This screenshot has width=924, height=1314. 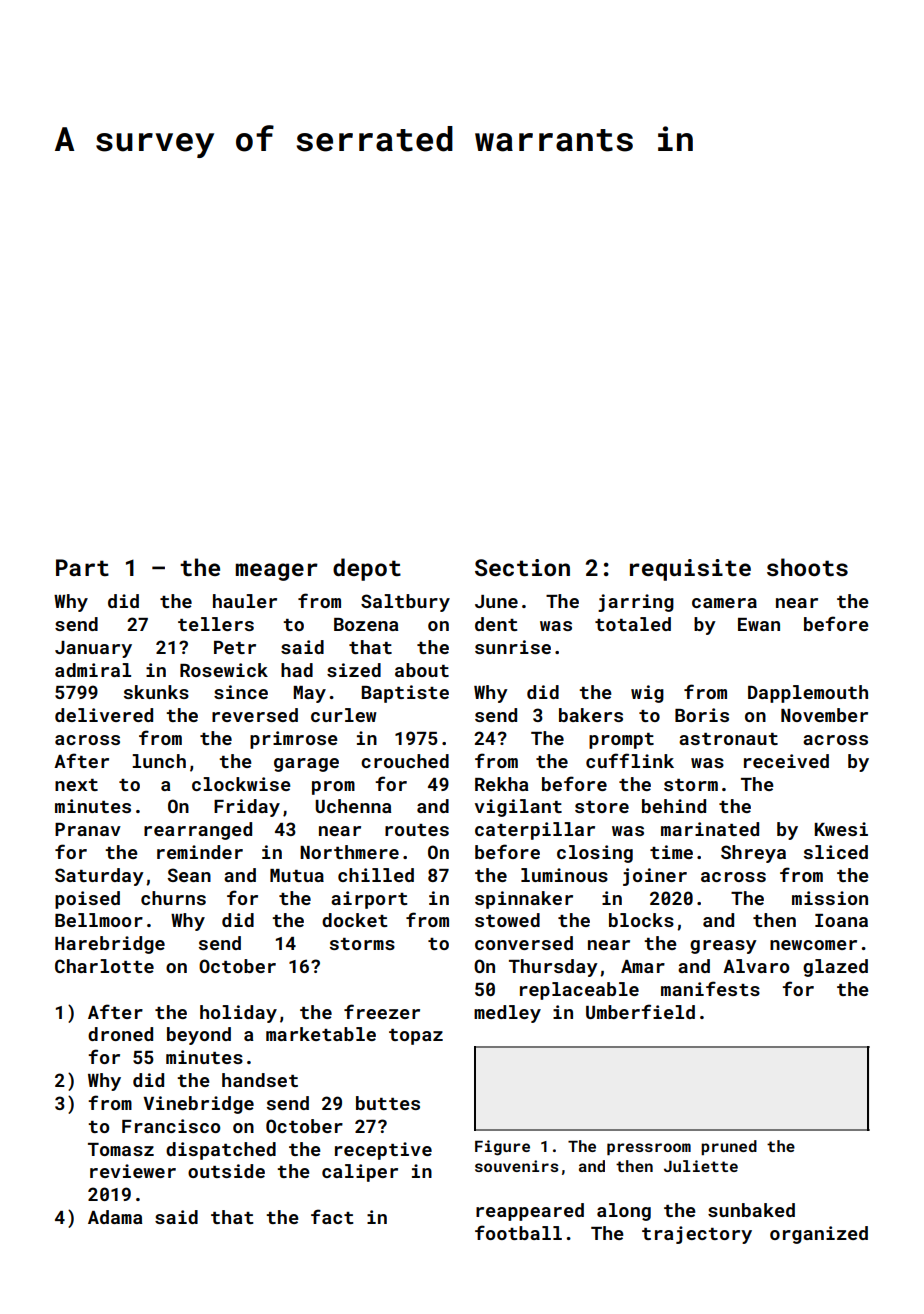 What do you see at coordinates (115, 1217) in the screenshot?
I see `Adama` at bounding box center [115, 1217].
